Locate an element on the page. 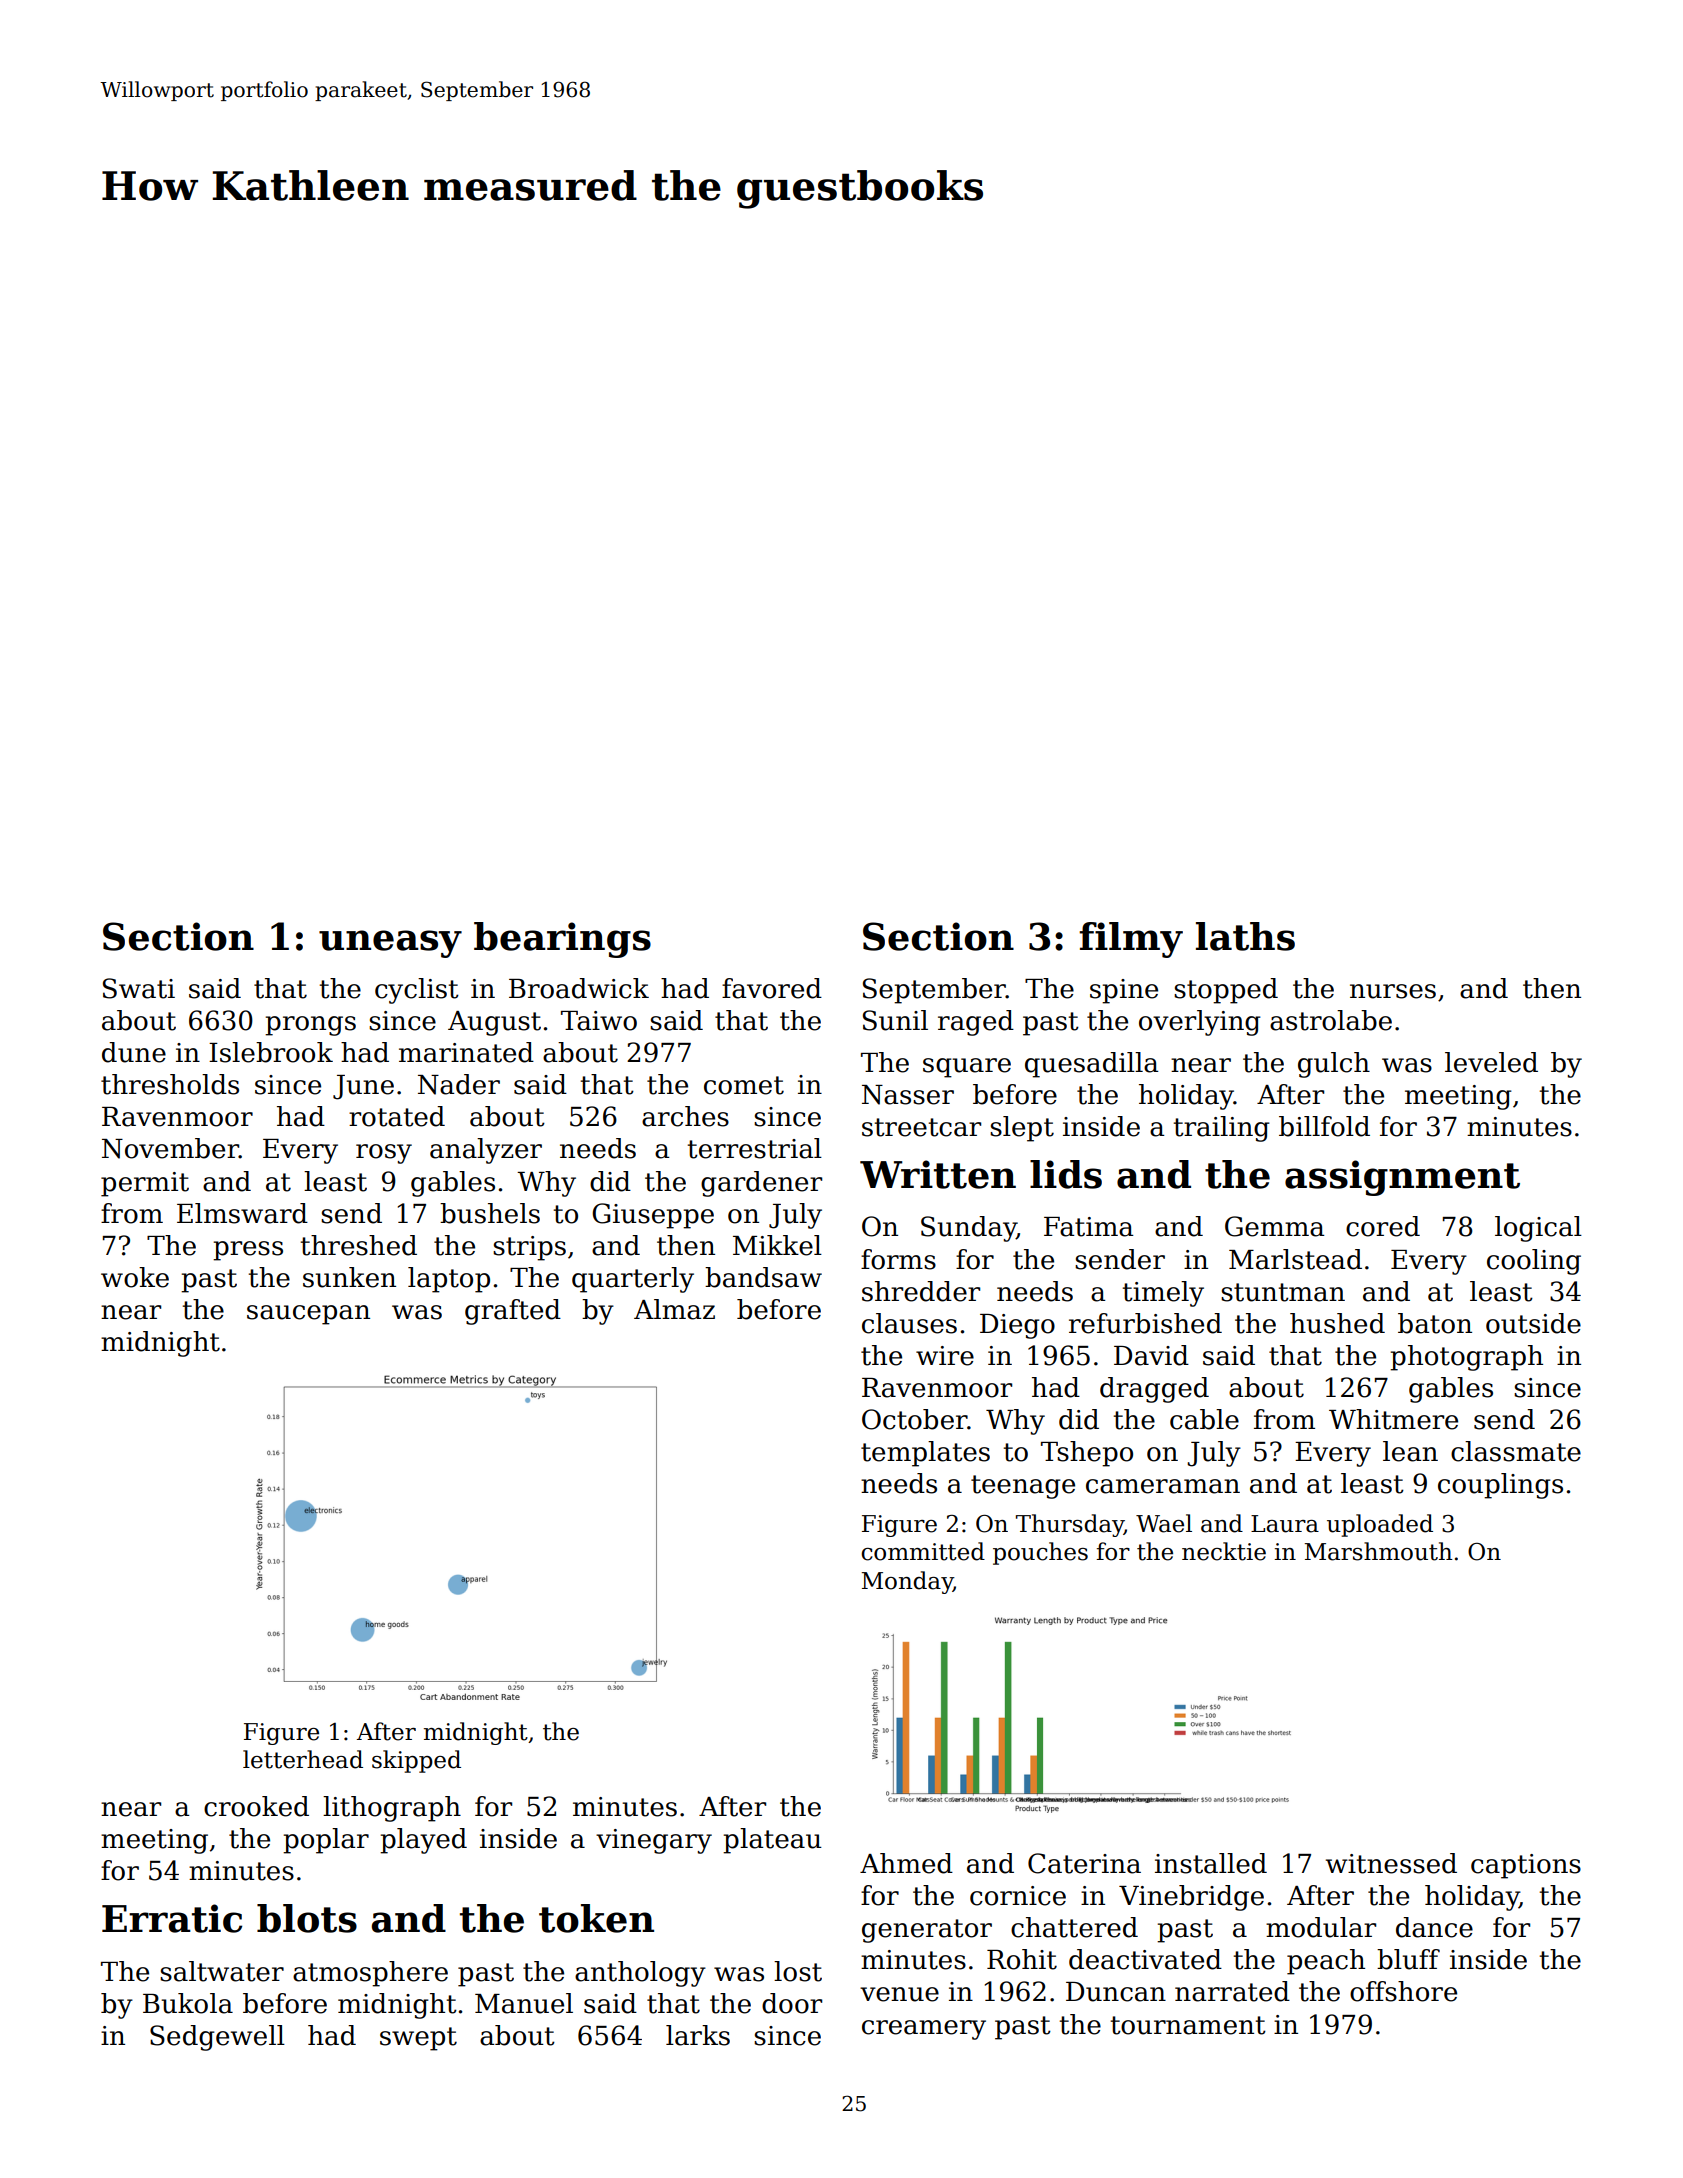 The height and width of the image is (2178, 1683). pouches is located at coordinates (1040, 1553).
